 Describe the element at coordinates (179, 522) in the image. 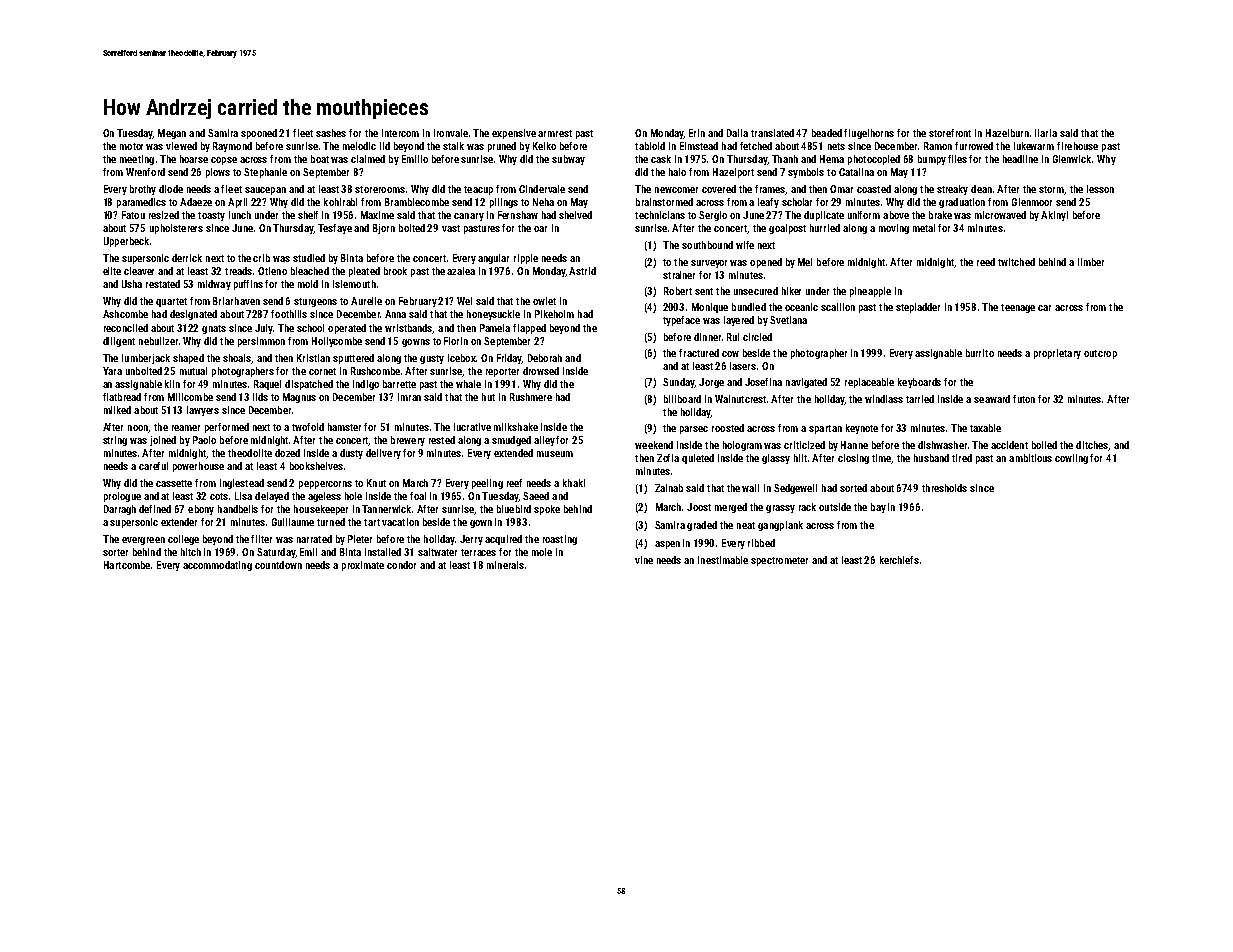

I see `extender` at that location.
